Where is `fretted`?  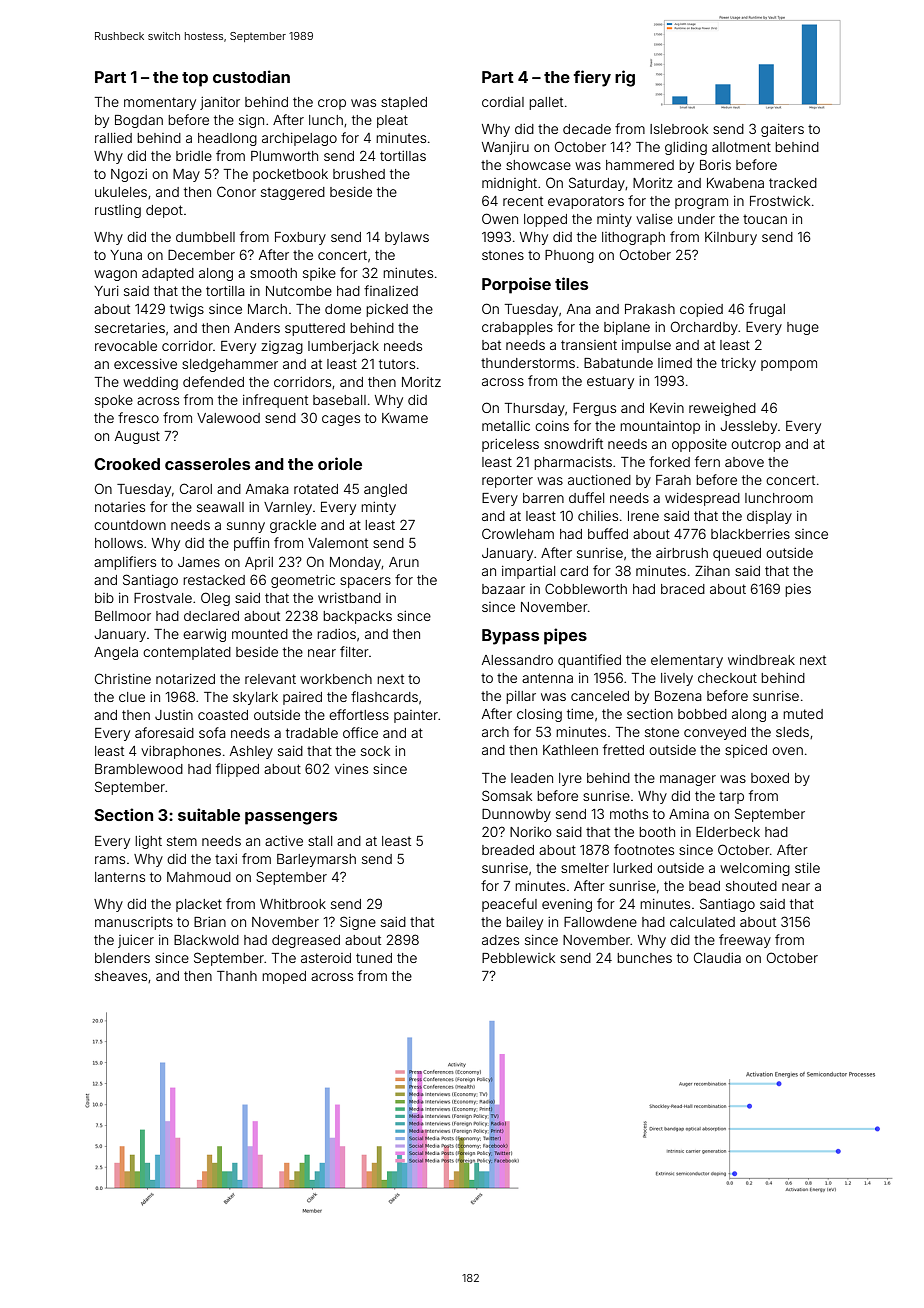 fretted is located at coordinates (623, 749).
